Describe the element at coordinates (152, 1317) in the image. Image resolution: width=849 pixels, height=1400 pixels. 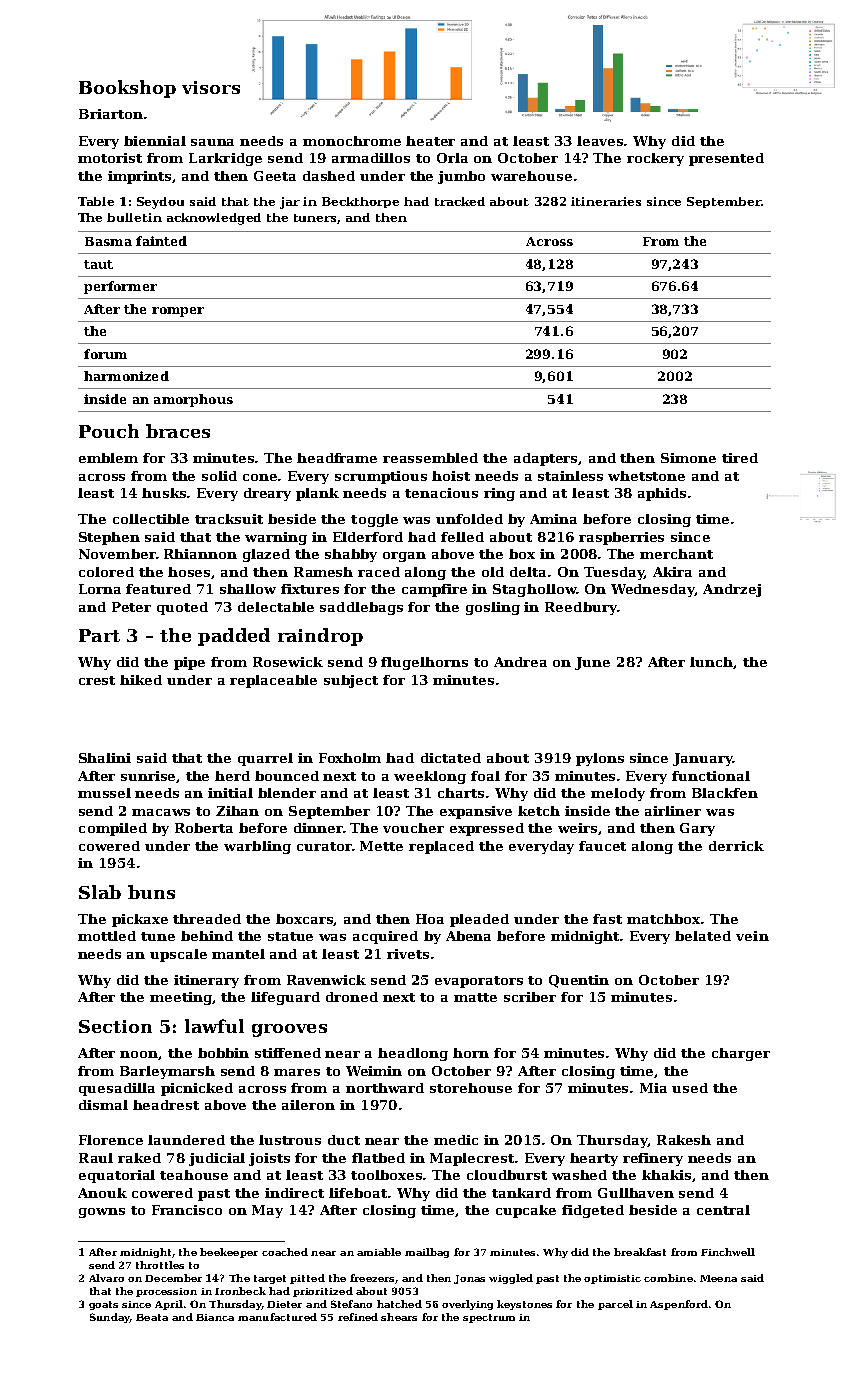
I see `Beata` at that location.
